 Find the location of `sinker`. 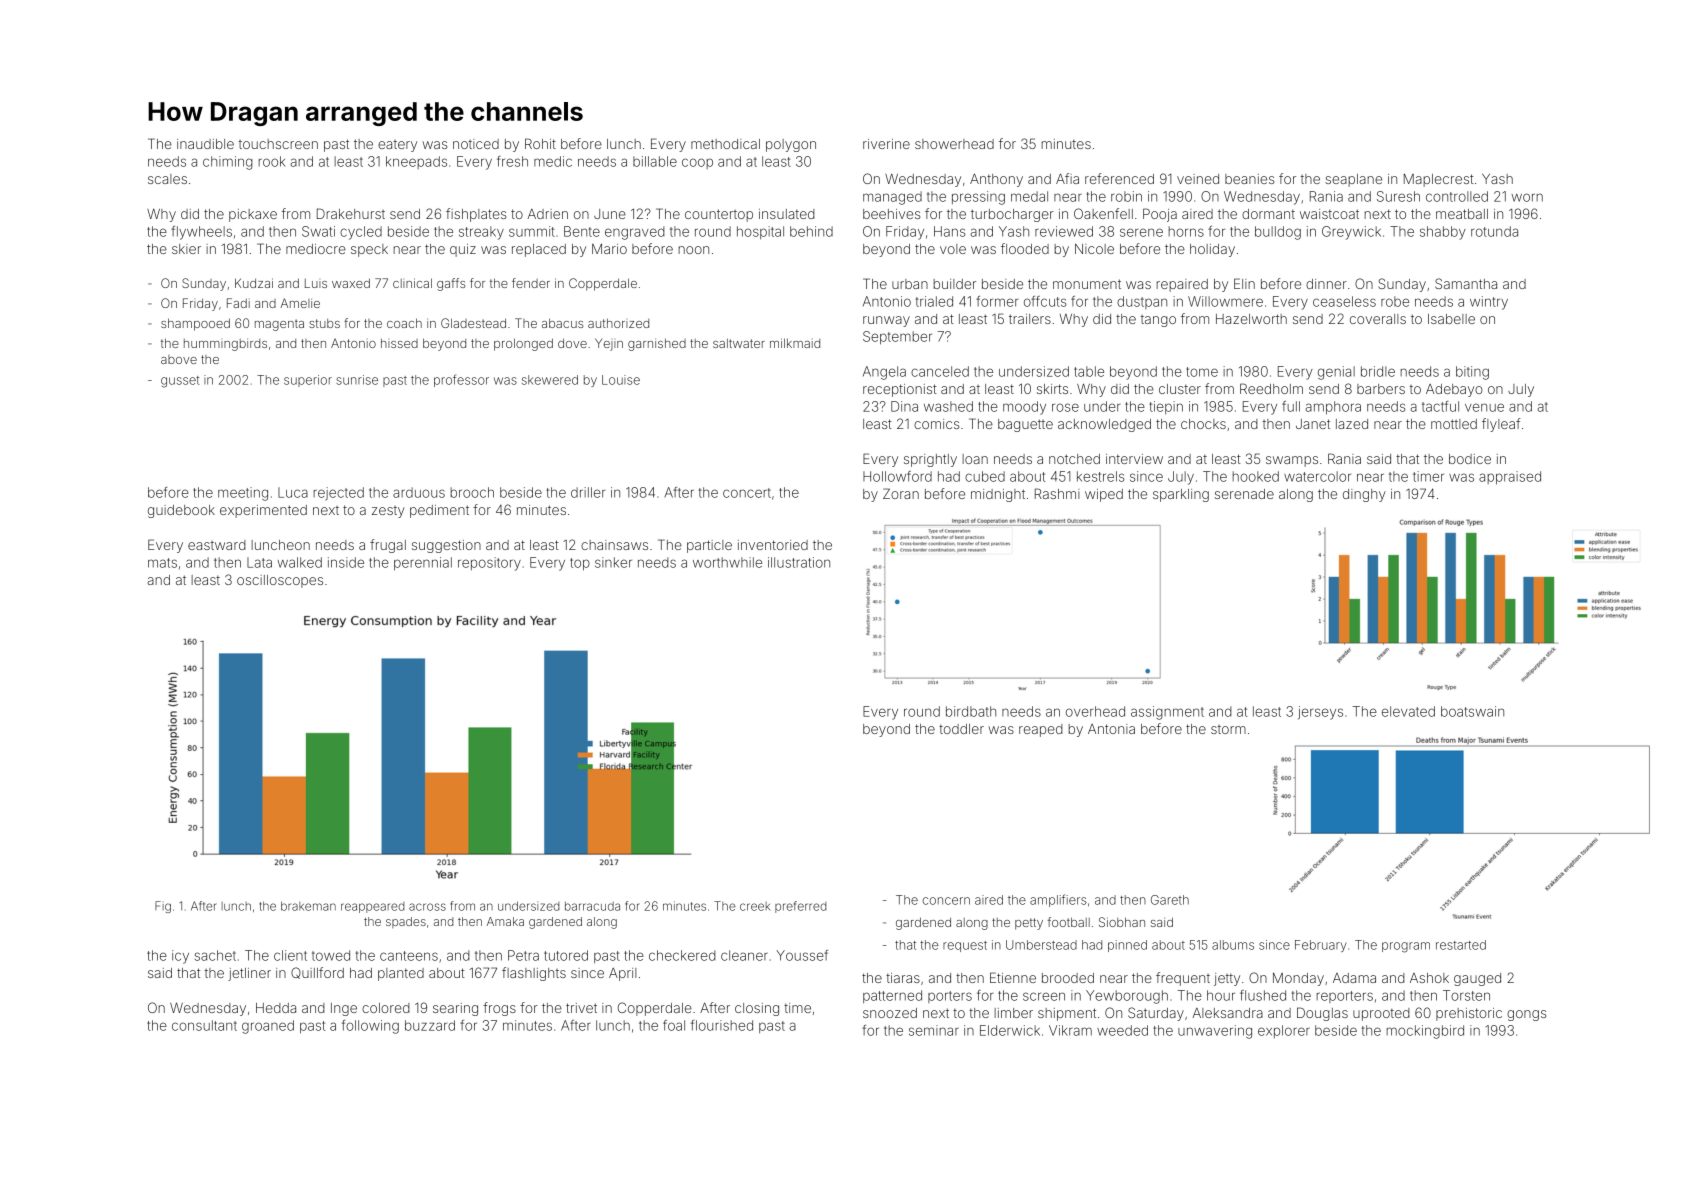

sinker is located at coordinates (613, 562).
